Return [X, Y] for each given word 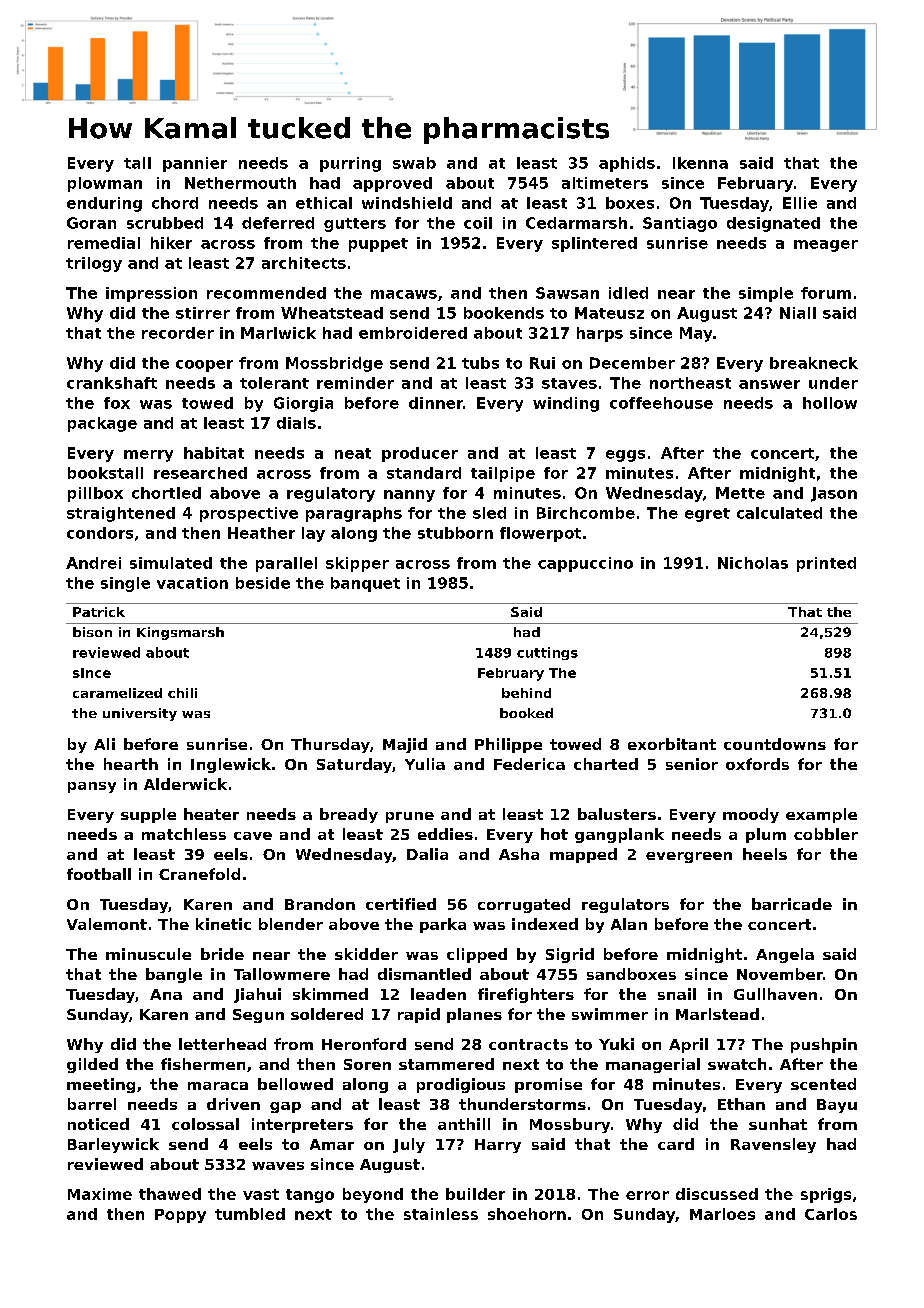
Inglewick [231, 765]
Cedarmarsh [576, 223]
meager [826, 246]
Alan [629, 924]
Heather [261, 533]
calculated [779, 513]
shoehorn [527, 1214]
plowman [105, 184]
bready [349, 815]
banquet [365, 584]
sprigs [826, 1195]
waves [278, 1166]
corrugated [524, 905]
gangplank [619, 835]
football [99, 874]
